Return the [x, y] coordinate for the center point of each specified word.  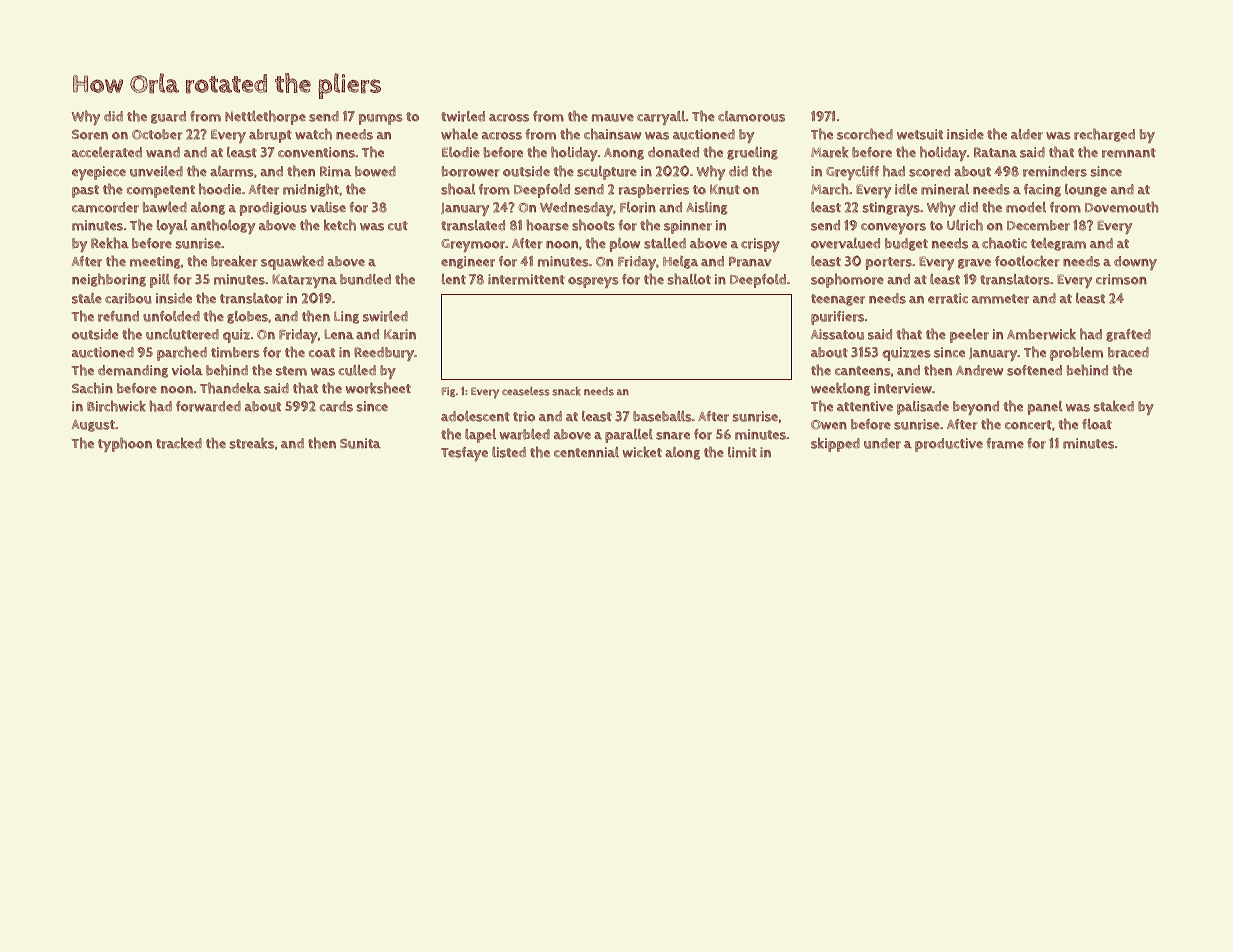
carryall [661, 117]
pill [160, 281]
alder [1027, 134]
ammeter [1000, 299]
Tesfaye [464, 454]
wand [163, 152]
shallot [689, 279]
